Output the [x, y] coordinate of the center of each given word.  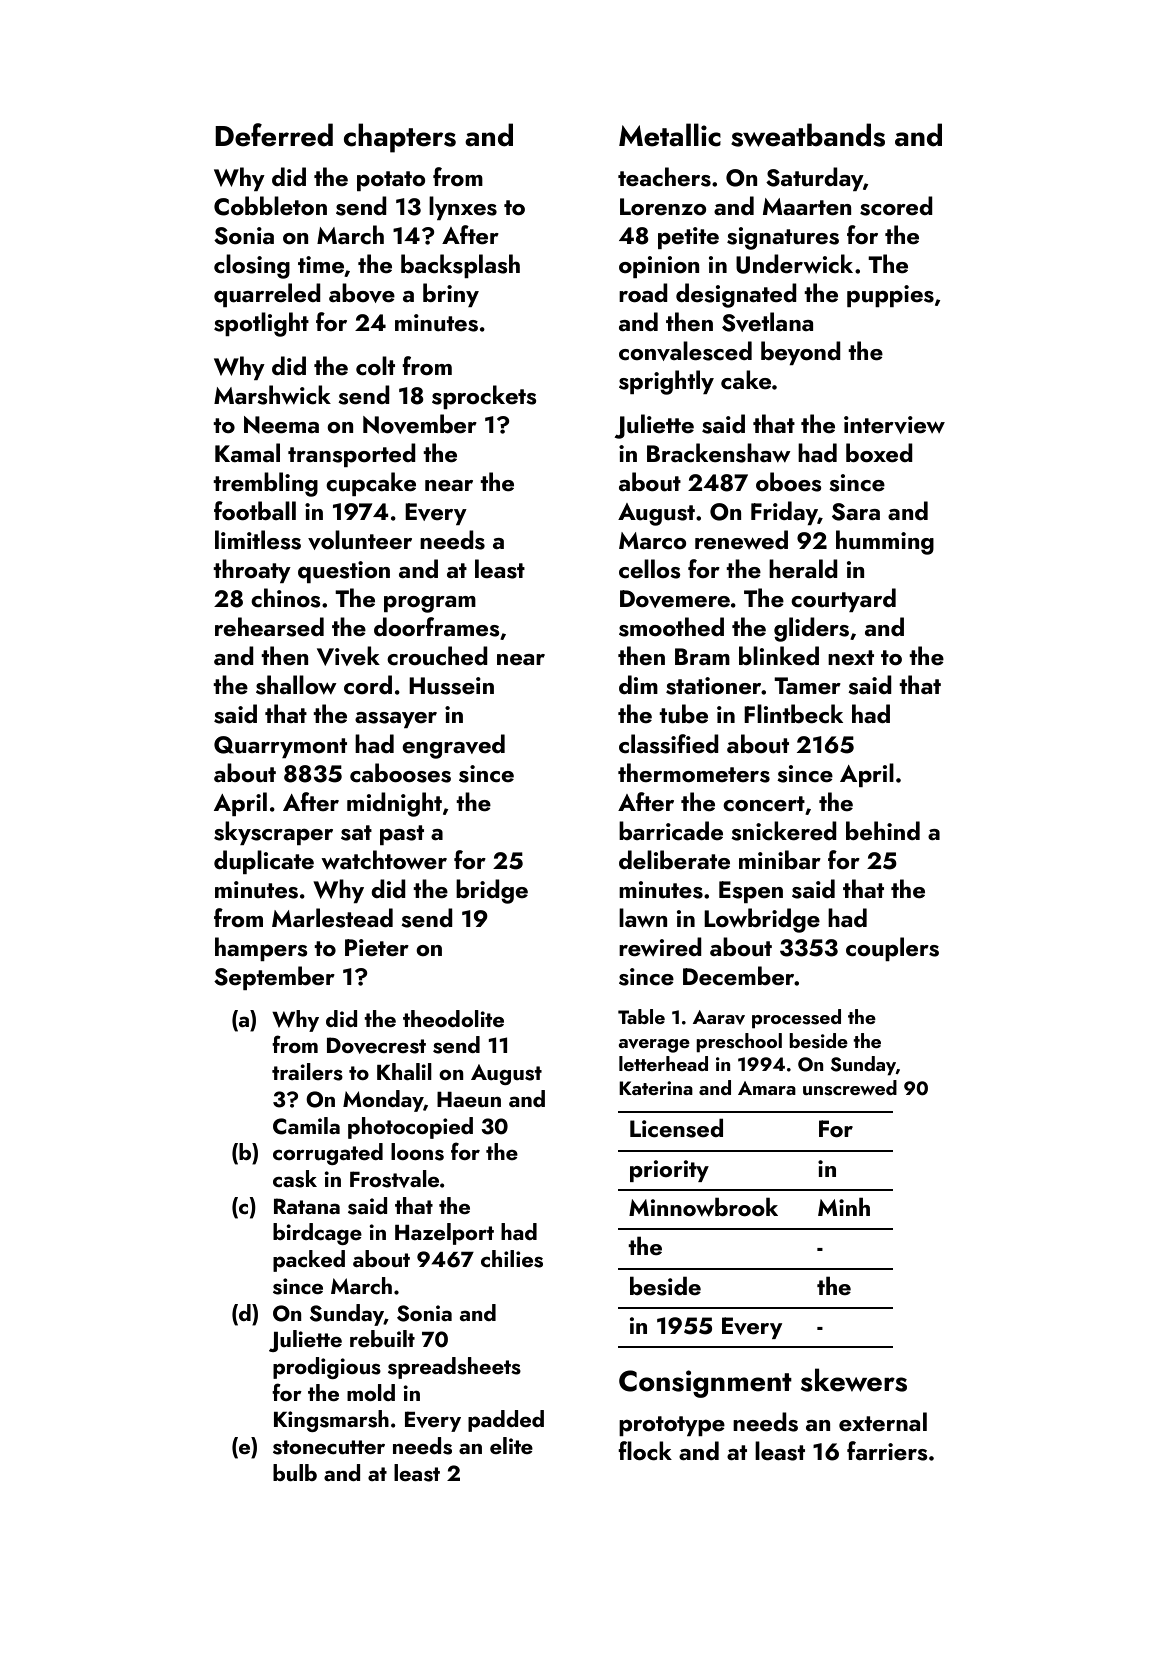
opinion [659, 267]
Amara [767, 1088]
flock [645, 1450]
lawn [643, 917]
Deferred [274, 135]
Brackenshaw [719, 453]
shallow [296, 685]
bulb [295, 1472]
